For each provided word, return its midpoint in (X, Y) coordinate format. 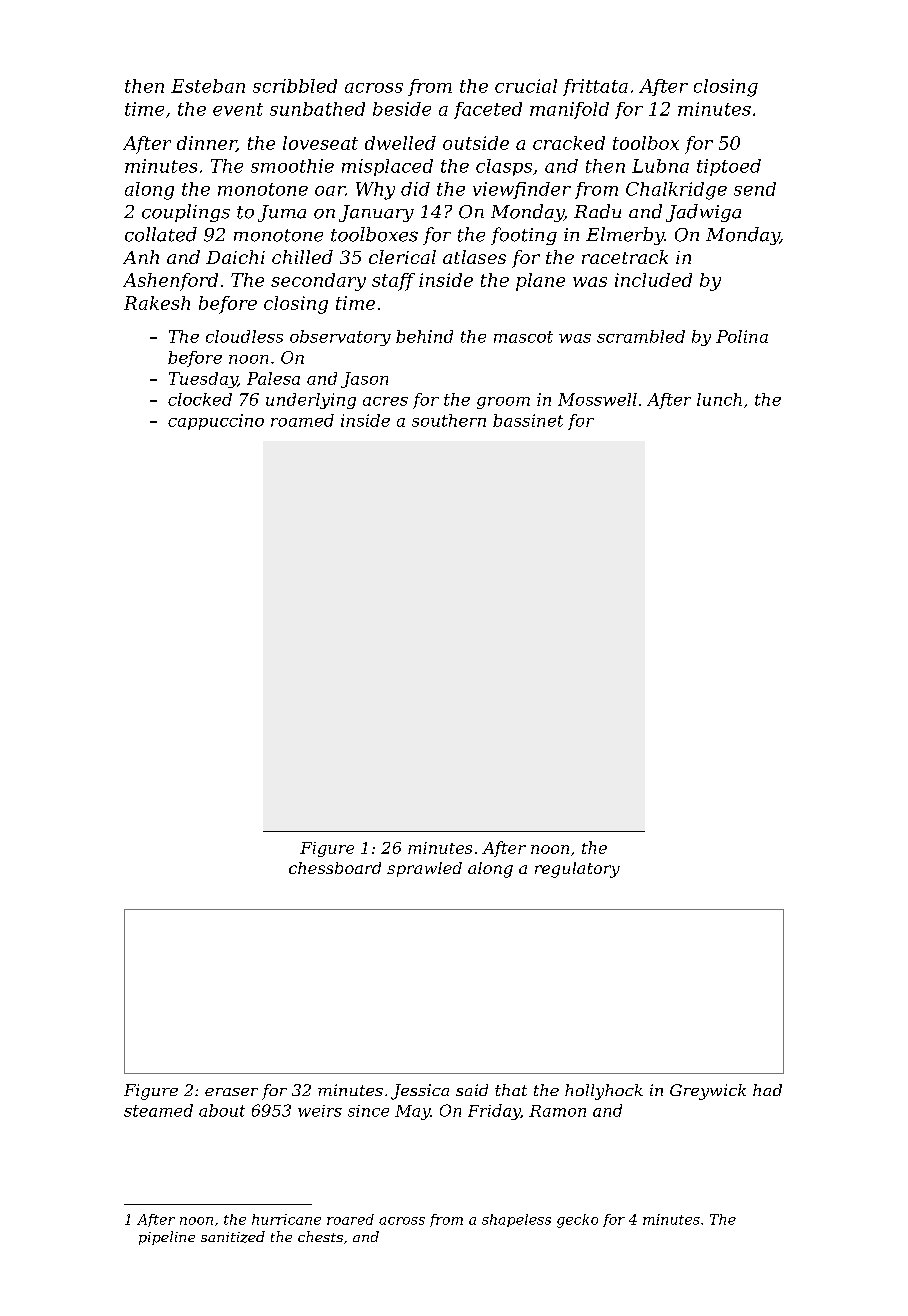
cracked (569, 143)
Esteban (208, 86)
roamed (302, 420)
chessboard (335, 868)
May (412, 1112)
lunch (719, 399)
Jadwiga (703, 213)
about (222, 1110)
